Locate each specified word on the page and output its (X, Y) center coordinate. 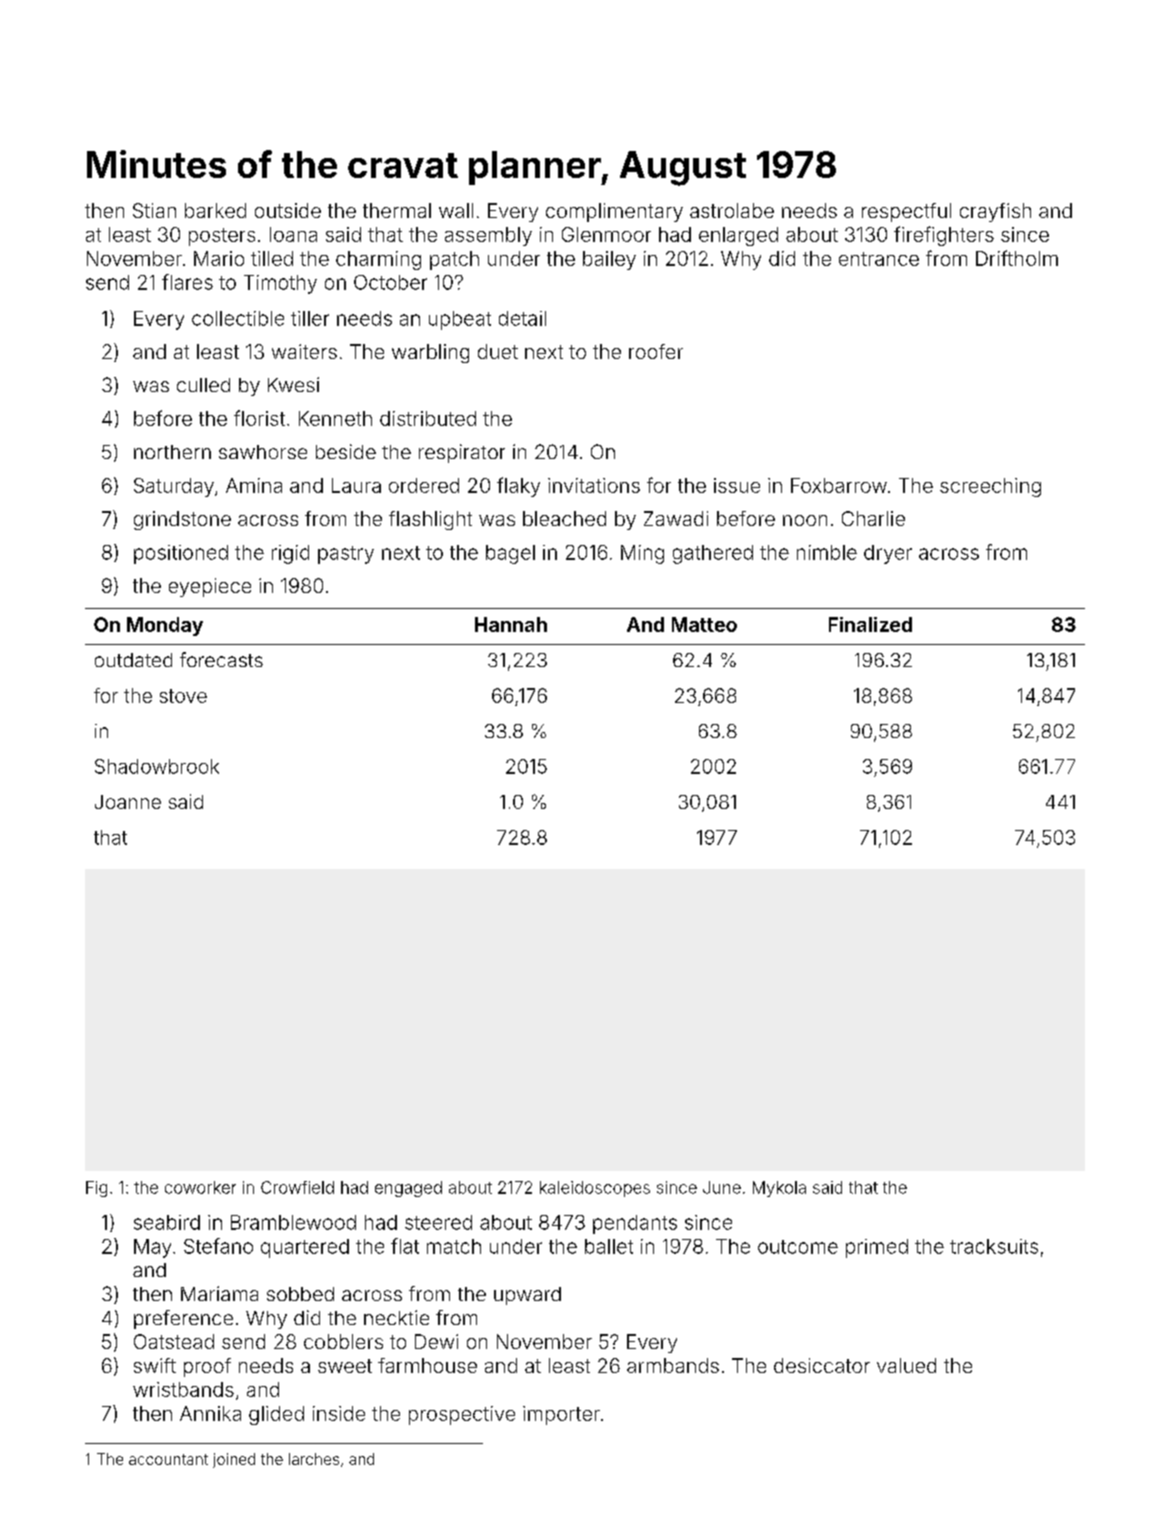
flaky (518, 487)
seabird (167, 1222)
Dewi (436, 1341)
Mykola (779, 1189)
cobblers (343, 1341)
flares (187, 282)
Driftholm (1017, 258)
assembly (488, 236)
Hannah (511, 624)
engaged (408, 1189)
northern (172, 452)
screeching (990, 487)
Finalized (870, 624)
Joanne (128, 802)
